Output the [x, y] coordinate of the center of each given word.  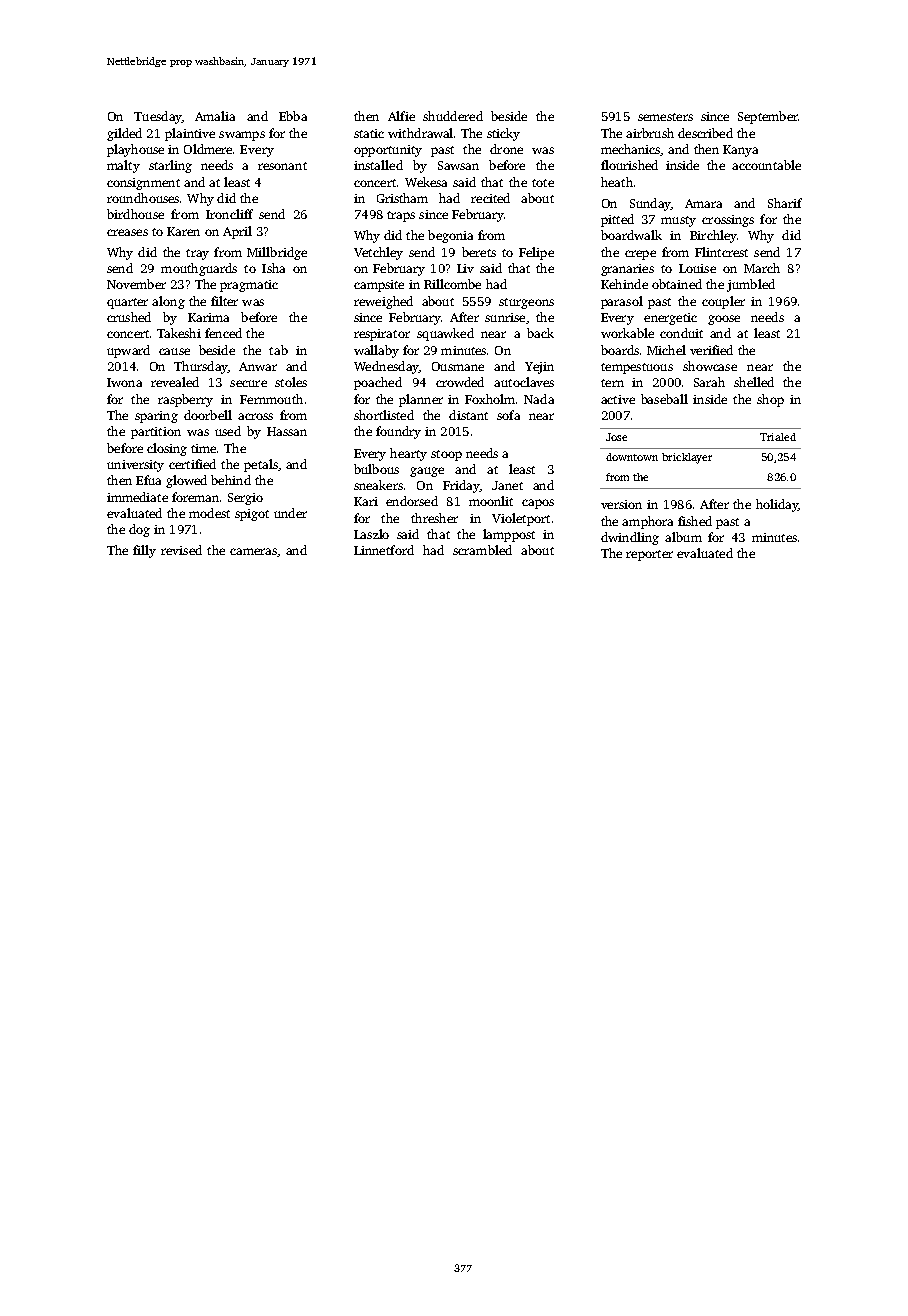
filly [144, 551]
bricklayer [687, 458]
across [255, 416]
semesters [665, 117]
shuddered [453, 116]
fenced [223, 333]
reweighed [383, 302]
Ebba [293, 116]
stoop [446, 455]
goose [724, 320]
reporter [649, 555]
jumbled [751, 285]
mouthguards [199, 269]
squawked [445, 334]
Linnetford [384, 550]
